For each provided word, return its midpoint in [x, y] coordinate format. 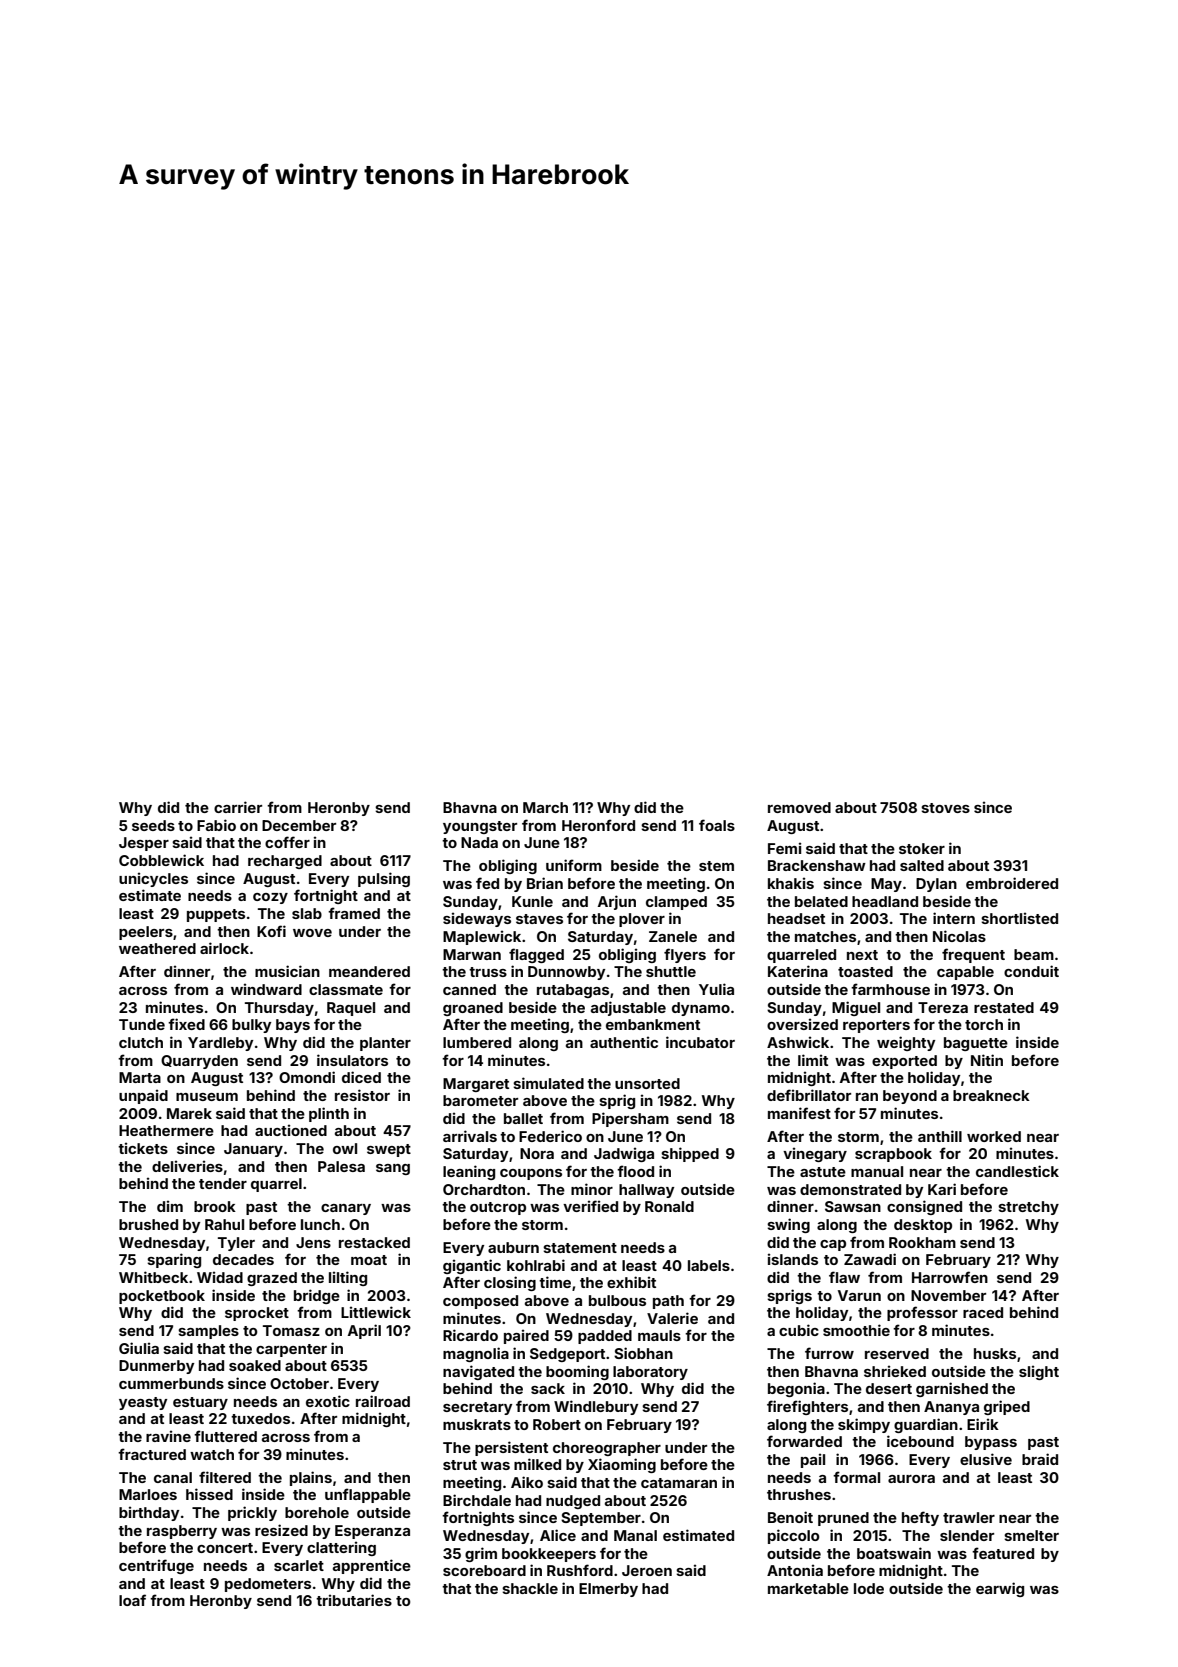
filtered [225, 1477]
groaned [473, 1009]
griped [1007, 1407]
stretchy [1028, 1208]
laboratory [650, 1373]
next [862, 955]
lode [869, 1588]
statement [580, 1248]
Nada [479, 842]
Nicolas [959, 936]
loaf [132, 1600]
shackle [530, 1588]
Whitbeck [153, 1277]
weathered [157, 948]
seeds [153, 825]
